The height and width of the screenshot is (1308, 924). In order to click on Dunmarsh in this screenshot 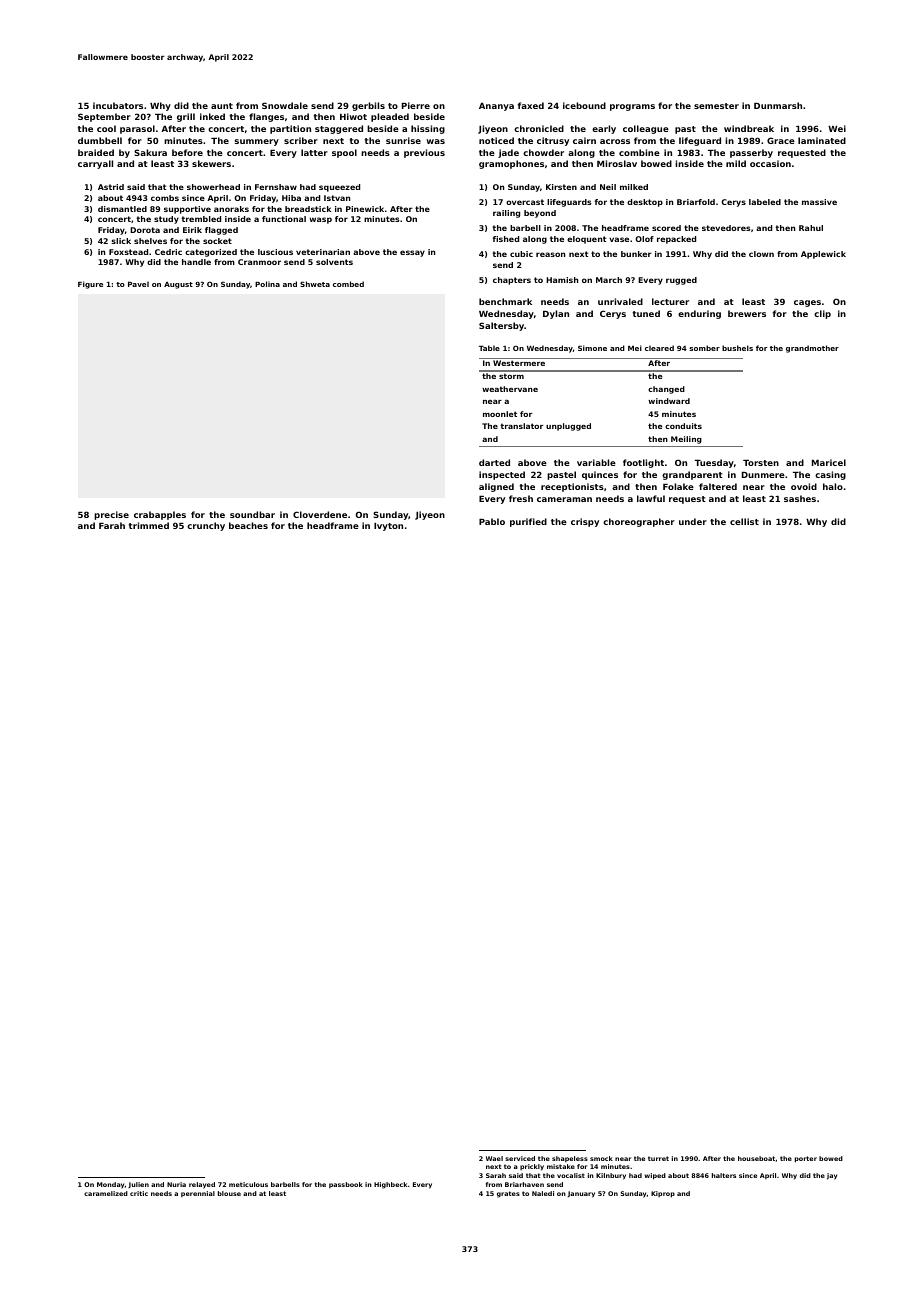, I will do `click(778, 105)`.
